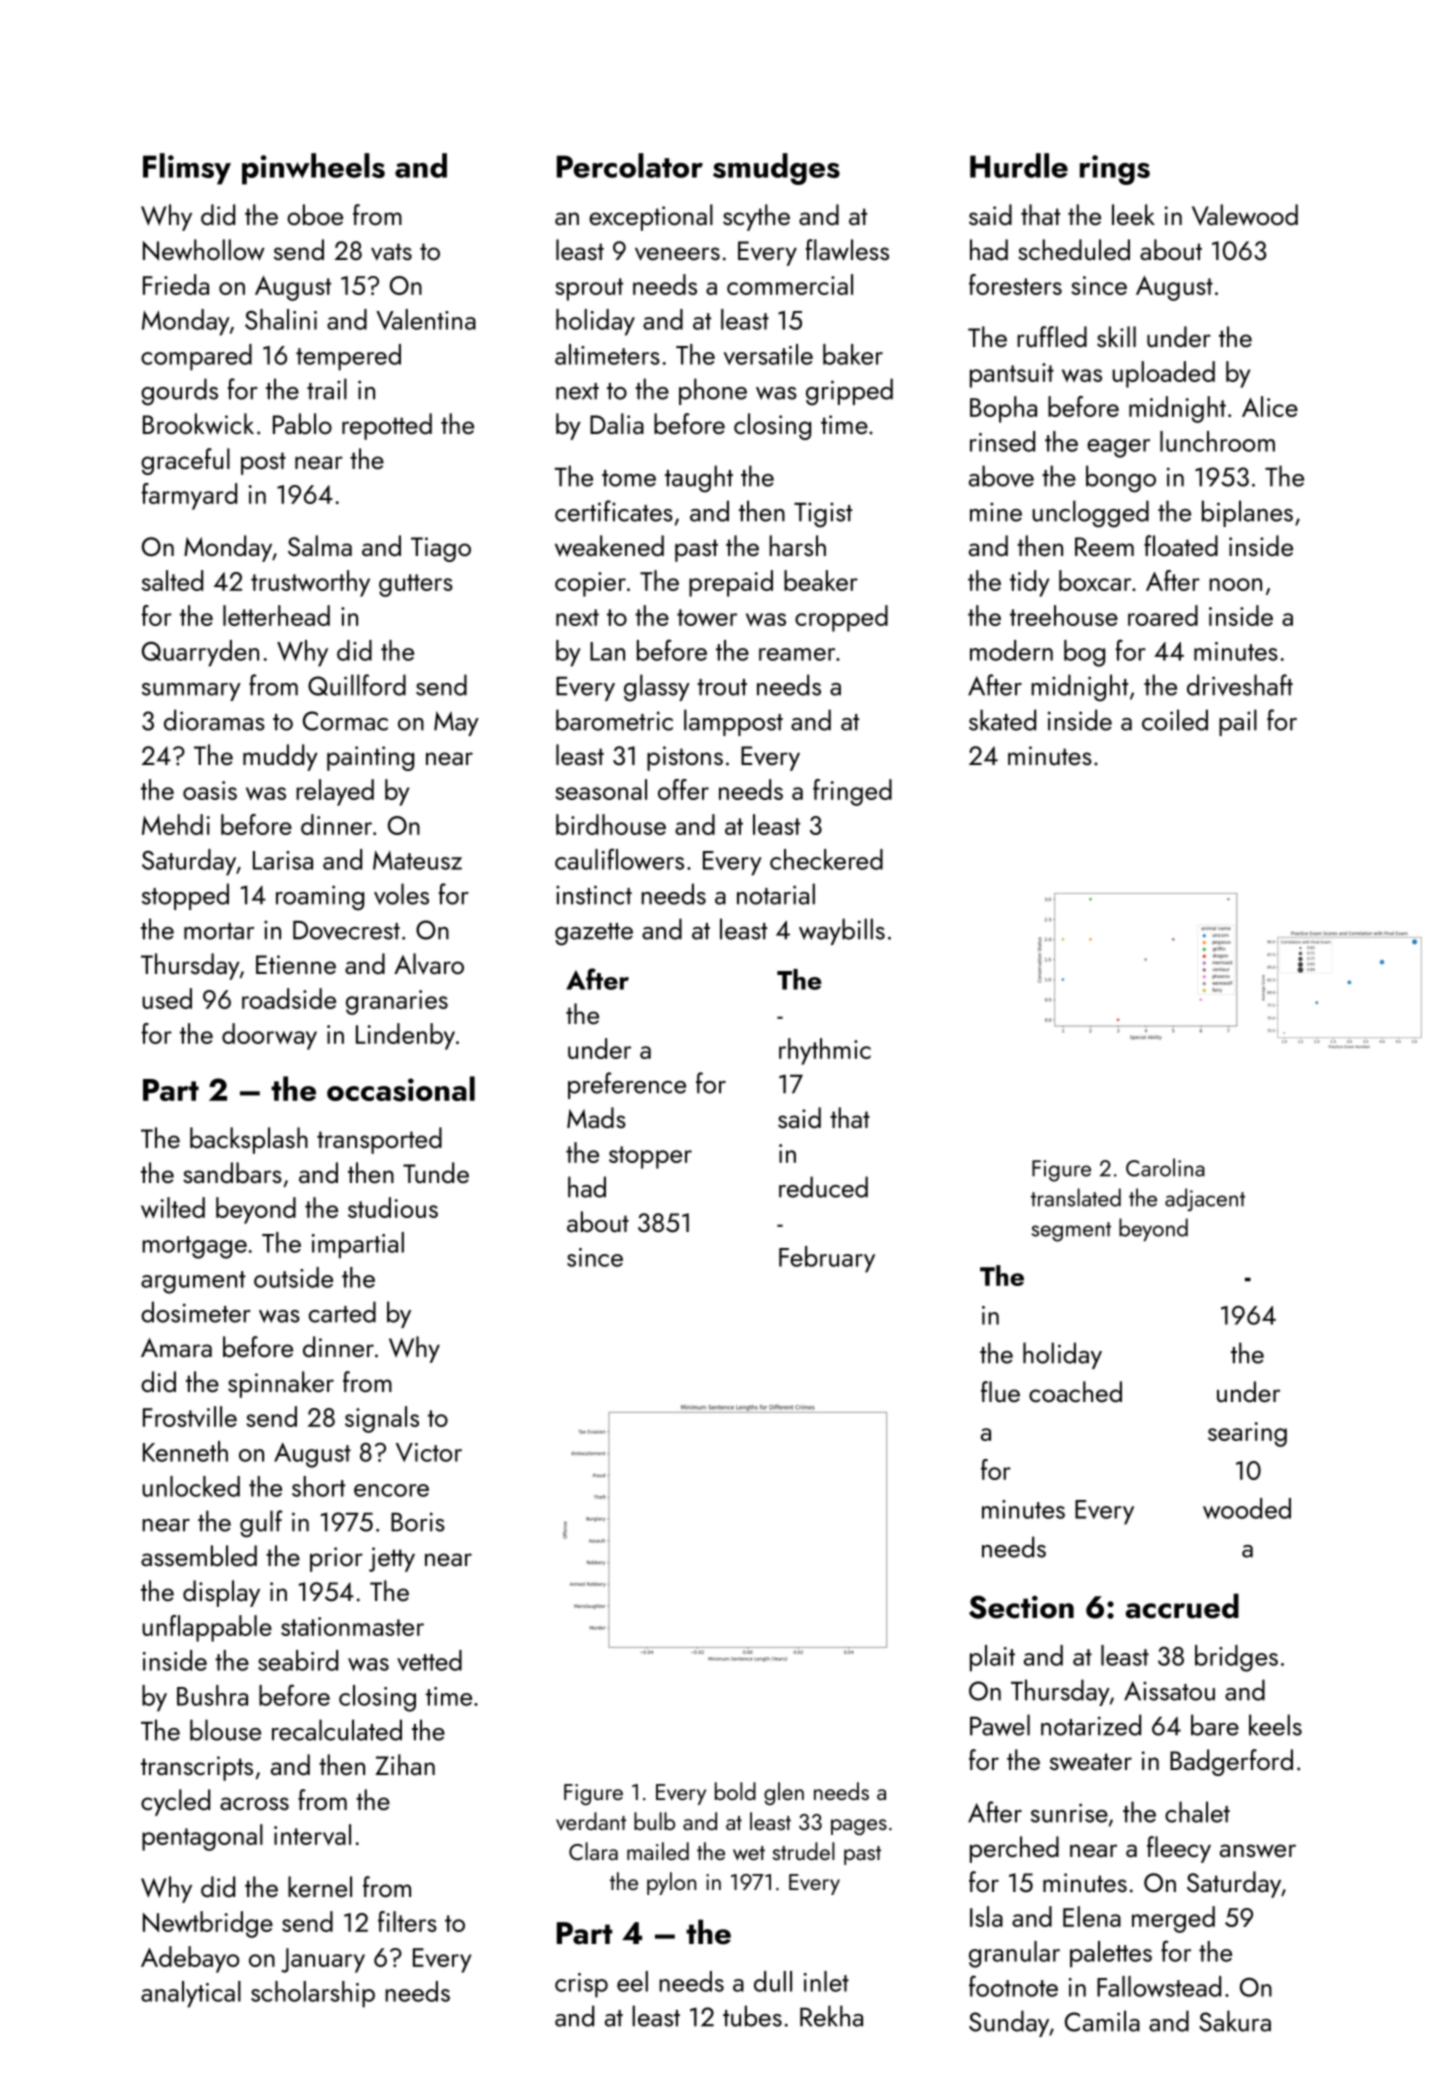  Describe the element at coordinates (336, 1559) in the page. I see `prior` at that location.
